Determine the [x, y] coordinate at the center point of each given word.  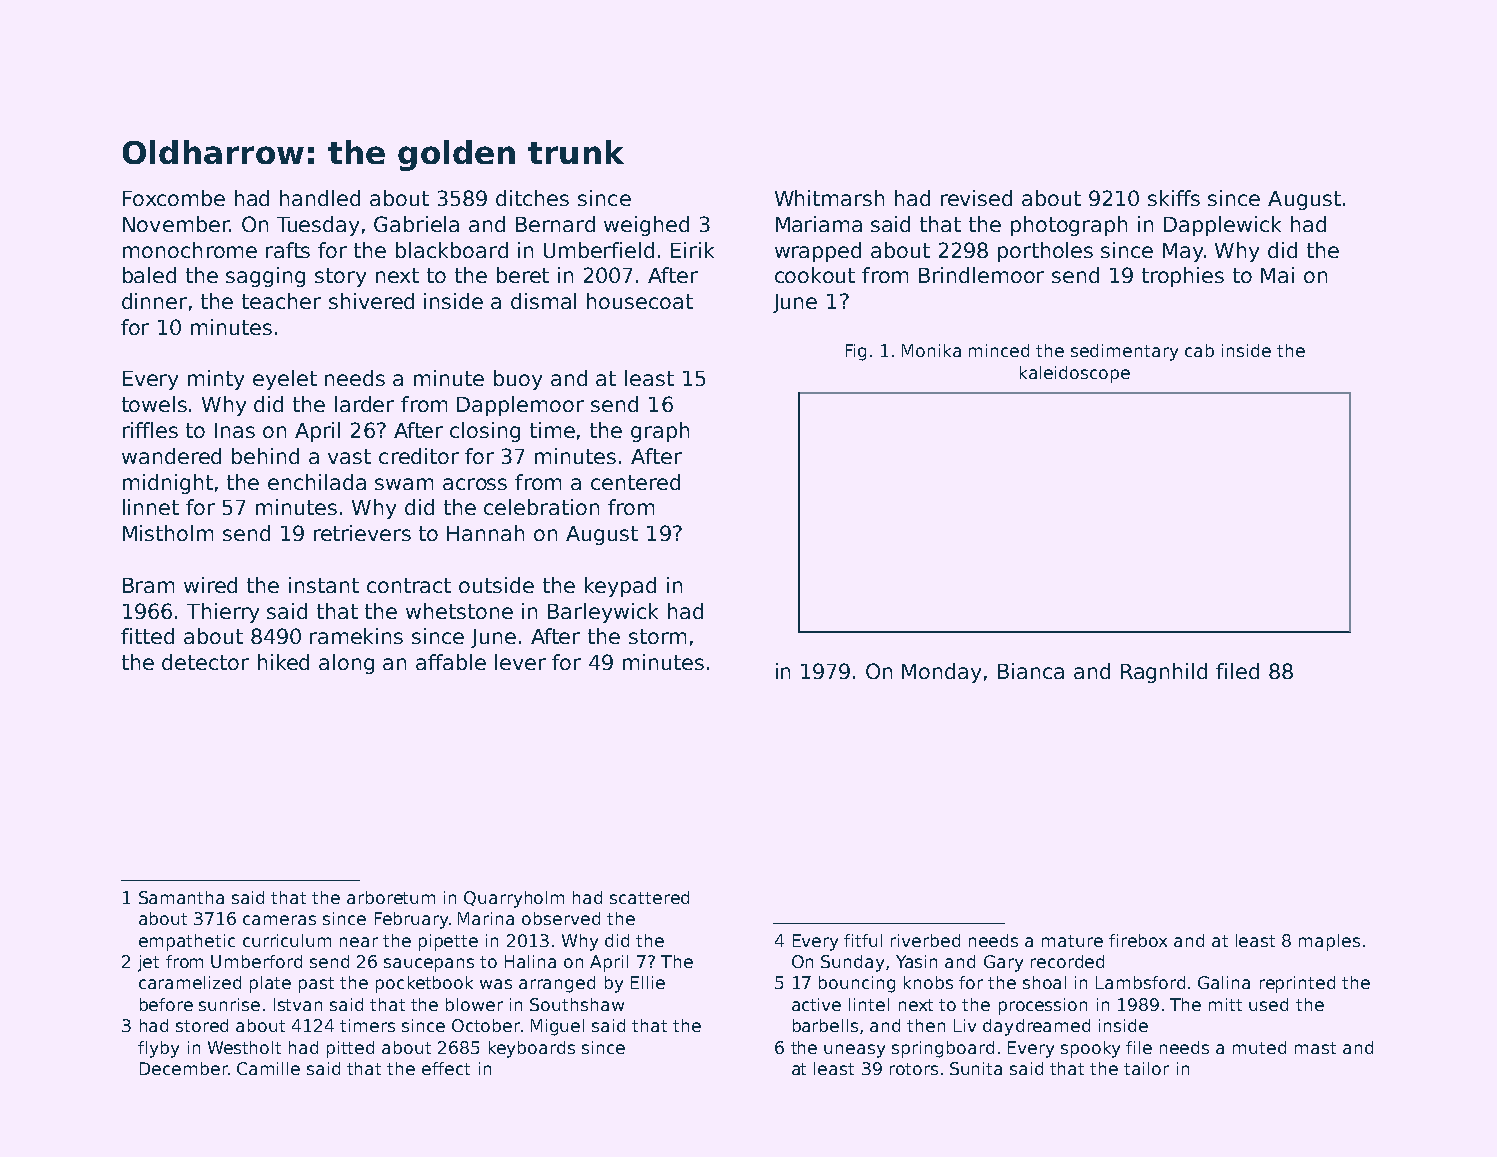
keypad [620, 587]
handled [320, 198]
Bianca [1031, 671]
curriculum [287, 940]
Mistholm [168, 533]
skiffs [1174, 198]
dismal [543, 301]
